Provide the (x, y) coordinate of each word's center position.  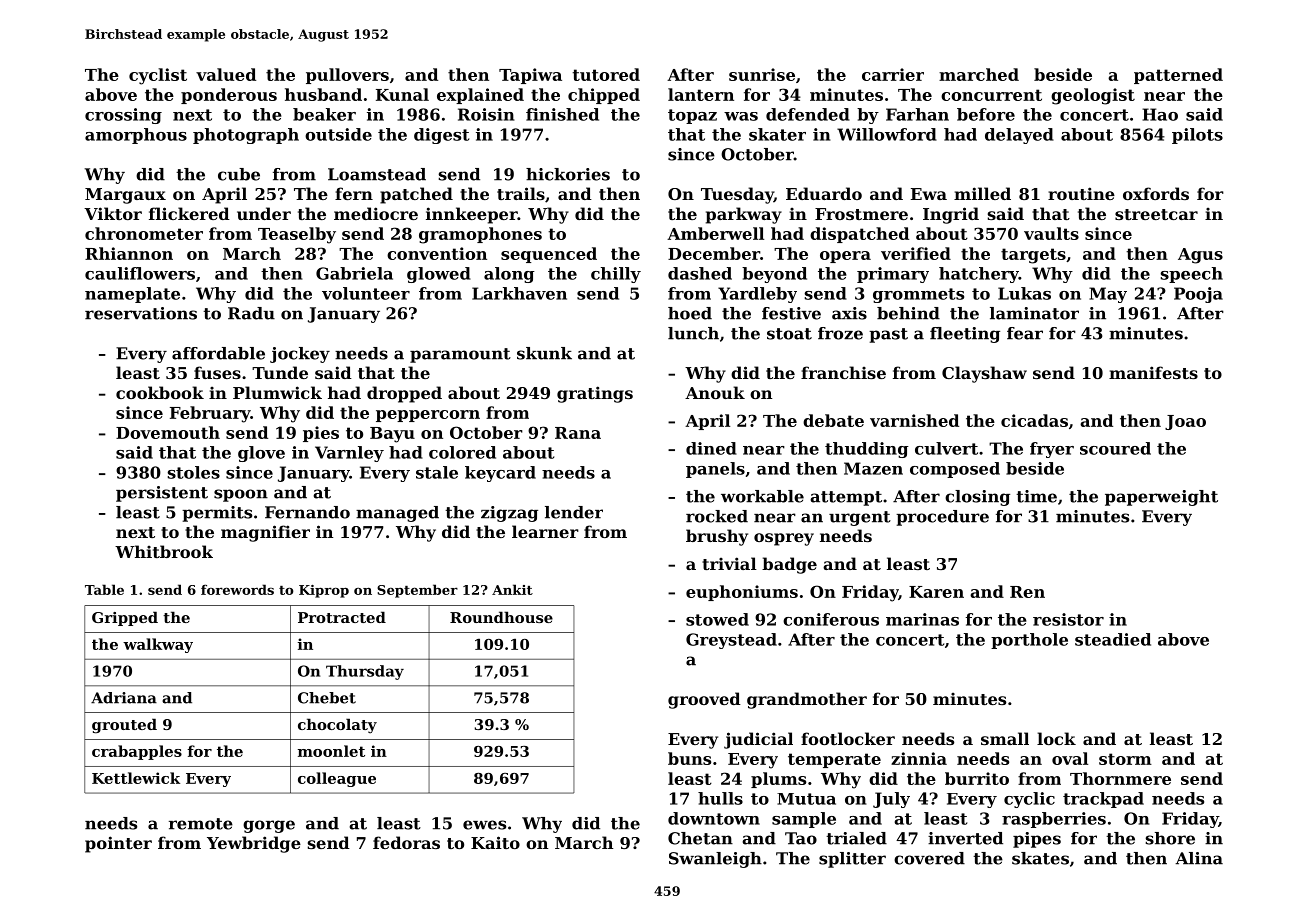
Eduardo (824, 193)
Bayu (392, 435)
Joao (1185, 422)
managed (397, 514)
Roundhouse (501, 617)
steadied (1113, 639)
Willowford (887, 134)
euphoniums (742, 593)
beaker (324, 114)
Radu (251, 313)
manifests (1153, 372)
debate (833, 420)
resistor (1068, 619)
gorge (269, 826)
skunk (544, 353)
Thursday (365, 672)
